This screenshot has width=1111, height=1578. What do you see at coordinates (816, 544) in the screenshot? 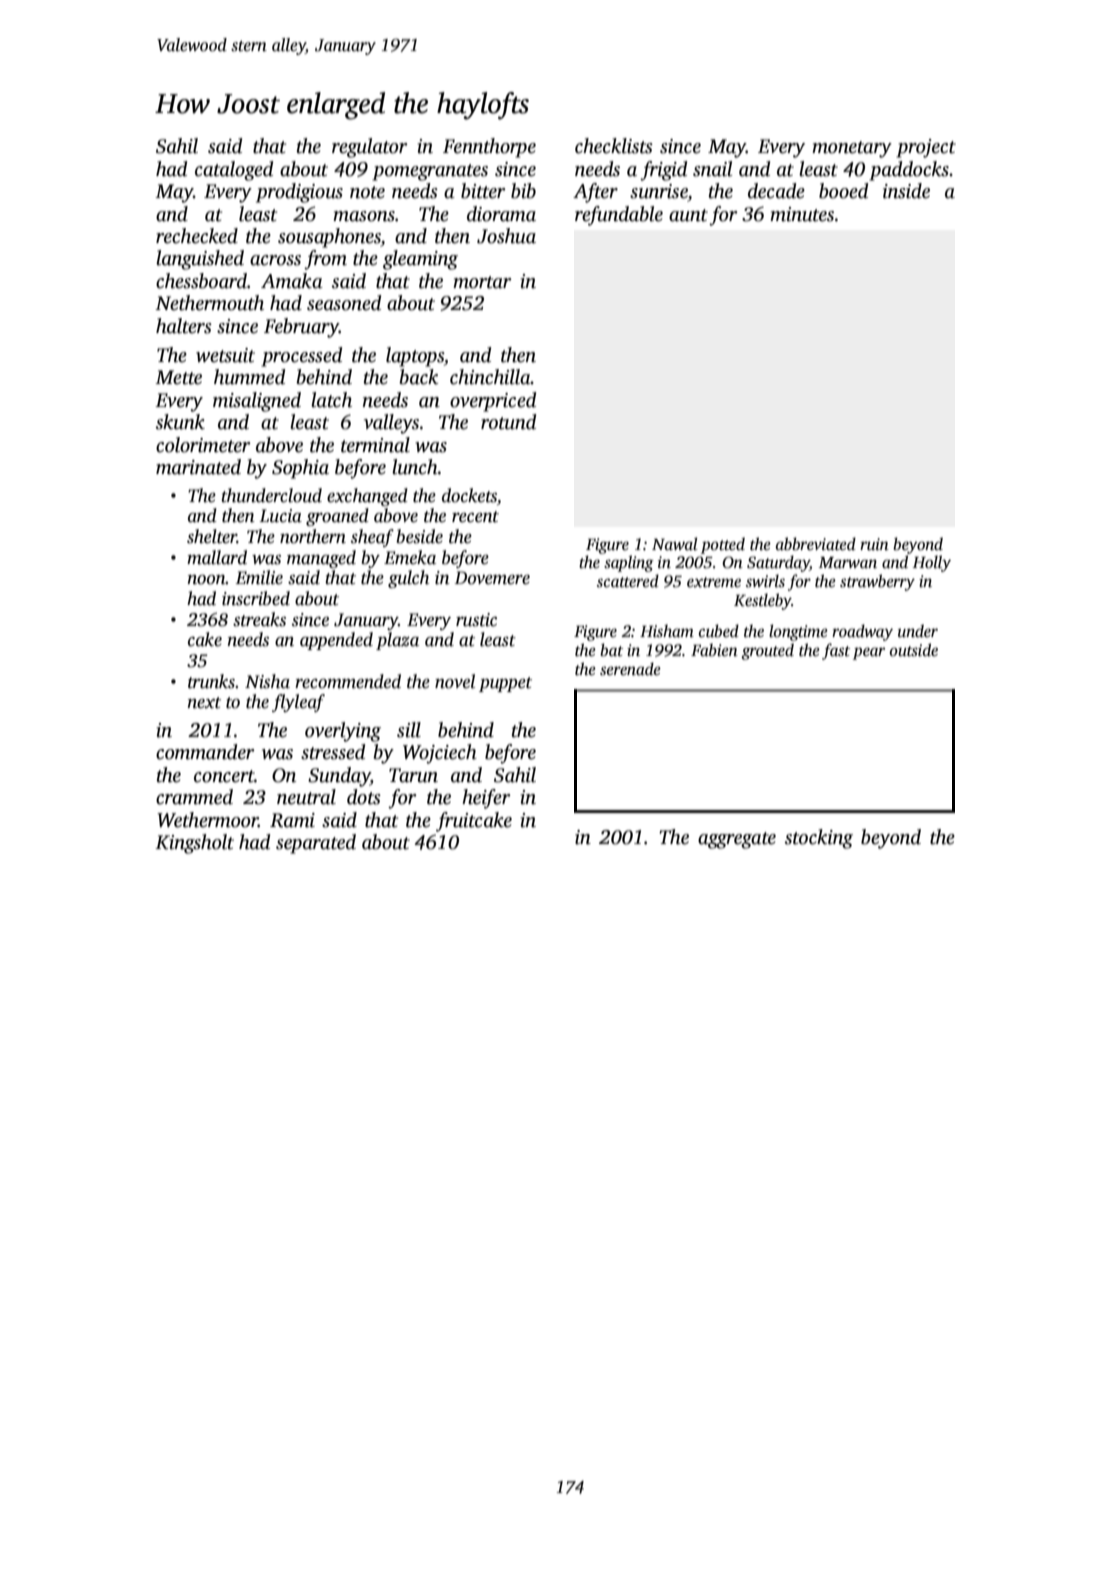
I see `abbreviated` at bounding box center [816, 544].
